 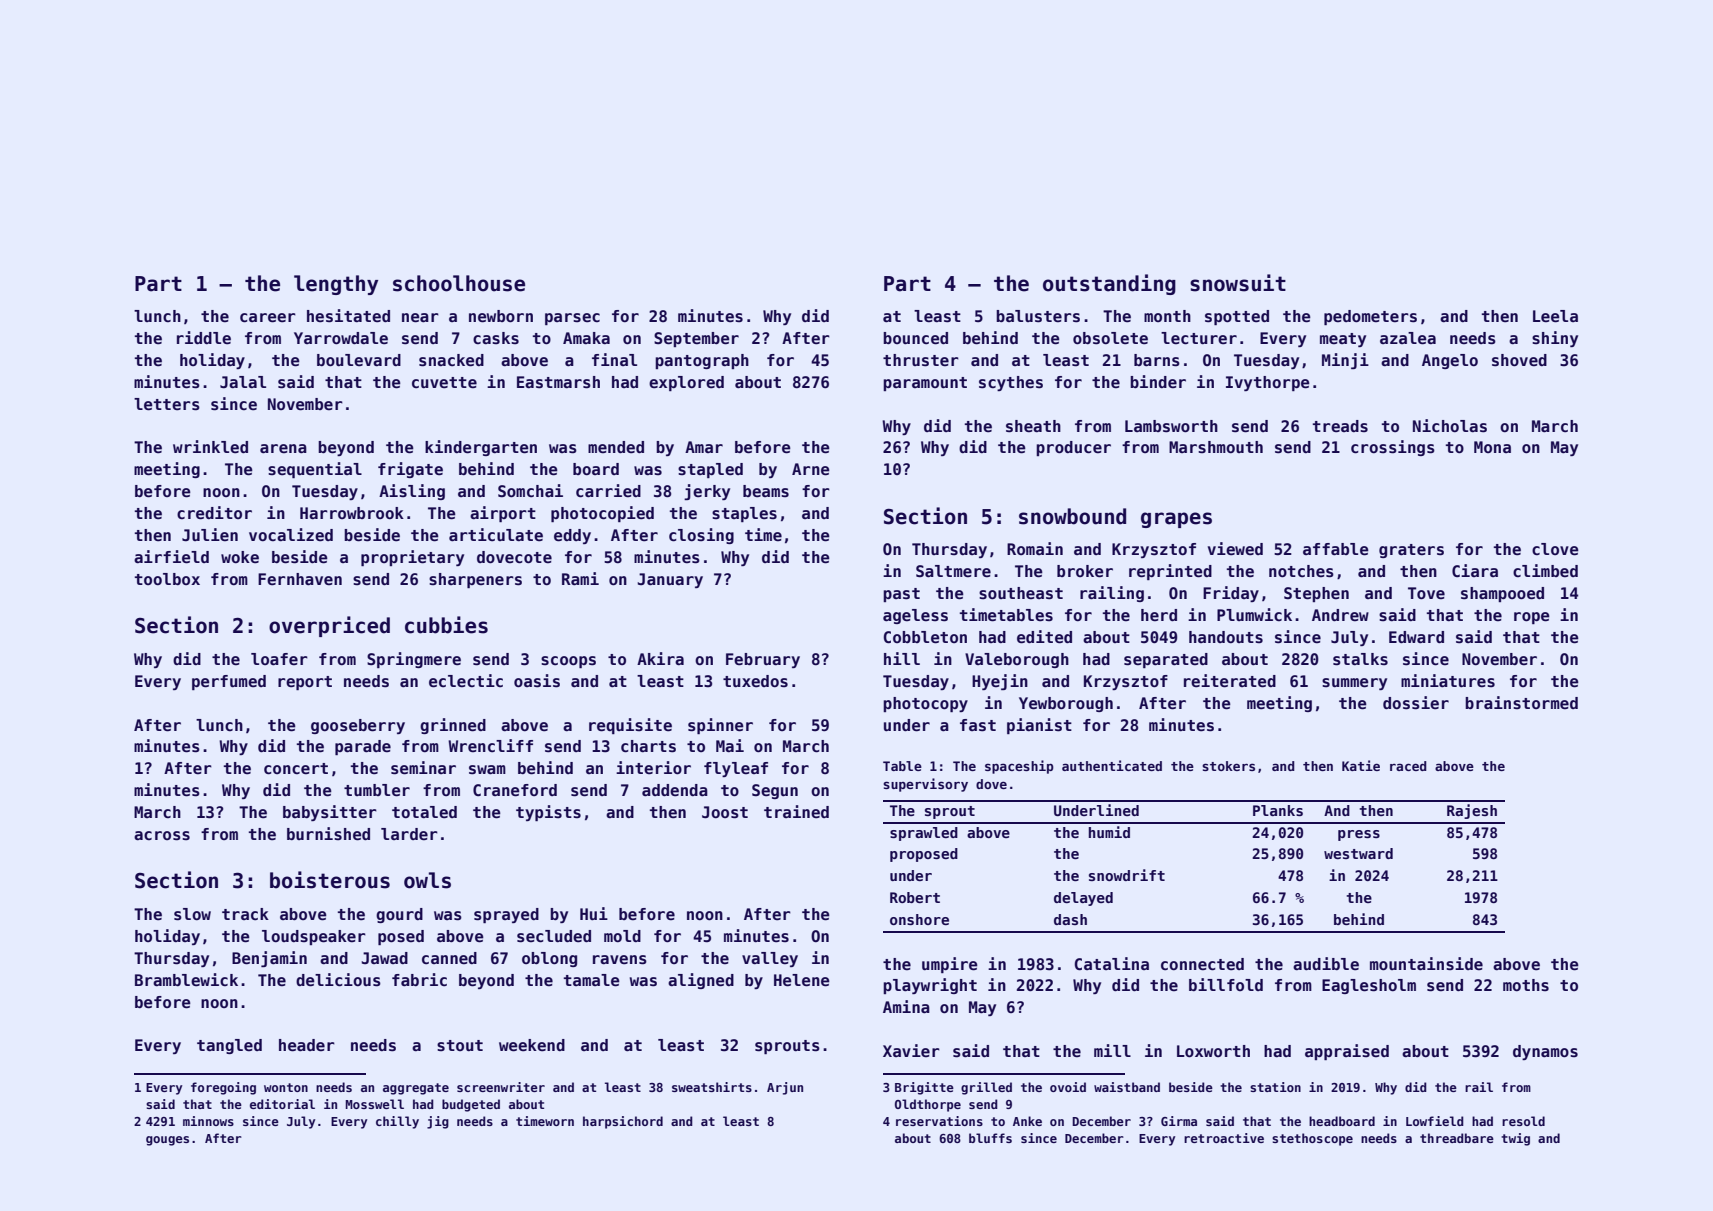 What do you see at coordinates (1555, 316) in the screenshot?
I see `Leela` at bounding box center [1555, 316].
